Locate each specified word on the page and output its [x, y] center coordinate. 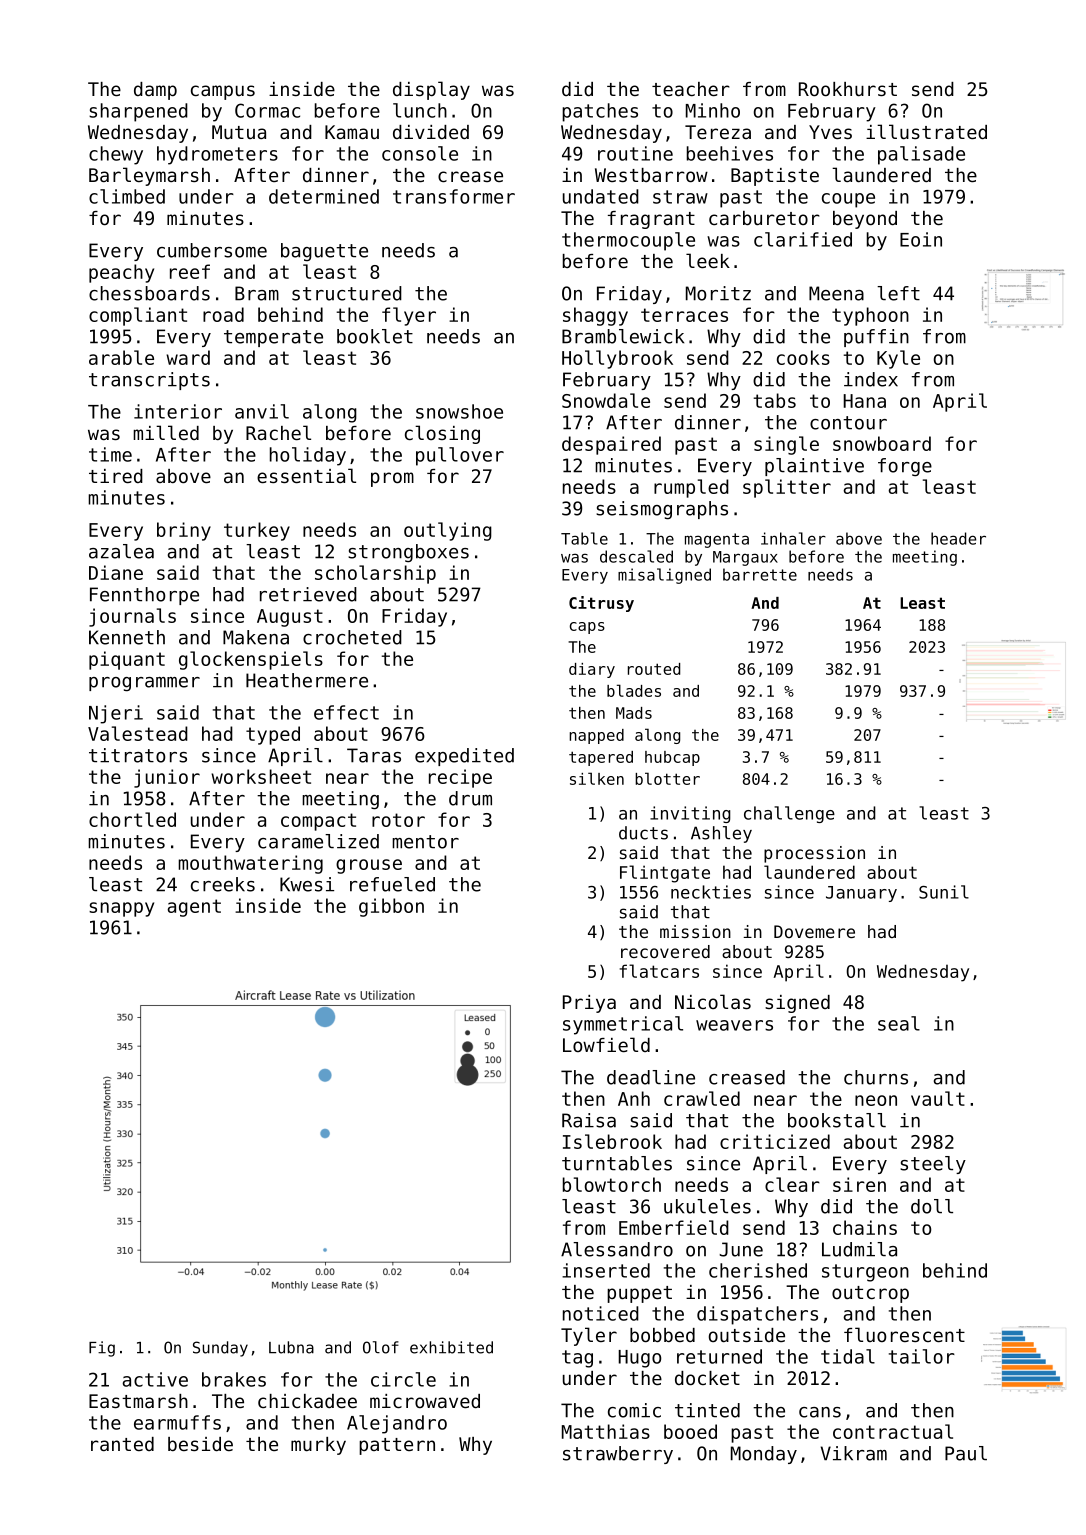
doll [932, 1206]
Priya [589, 1004]
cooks [803, 357]
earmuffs [177, 1422]
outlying [448, 531]
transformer [454, 196]
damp [155, 91]
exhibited [451, 1347]
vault [938, 1098]
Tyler [589, 1336]
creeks [223, 884]
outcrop [870, 1294]
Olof [381, 1347]
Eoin [921, 239]
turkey [257, 531]
